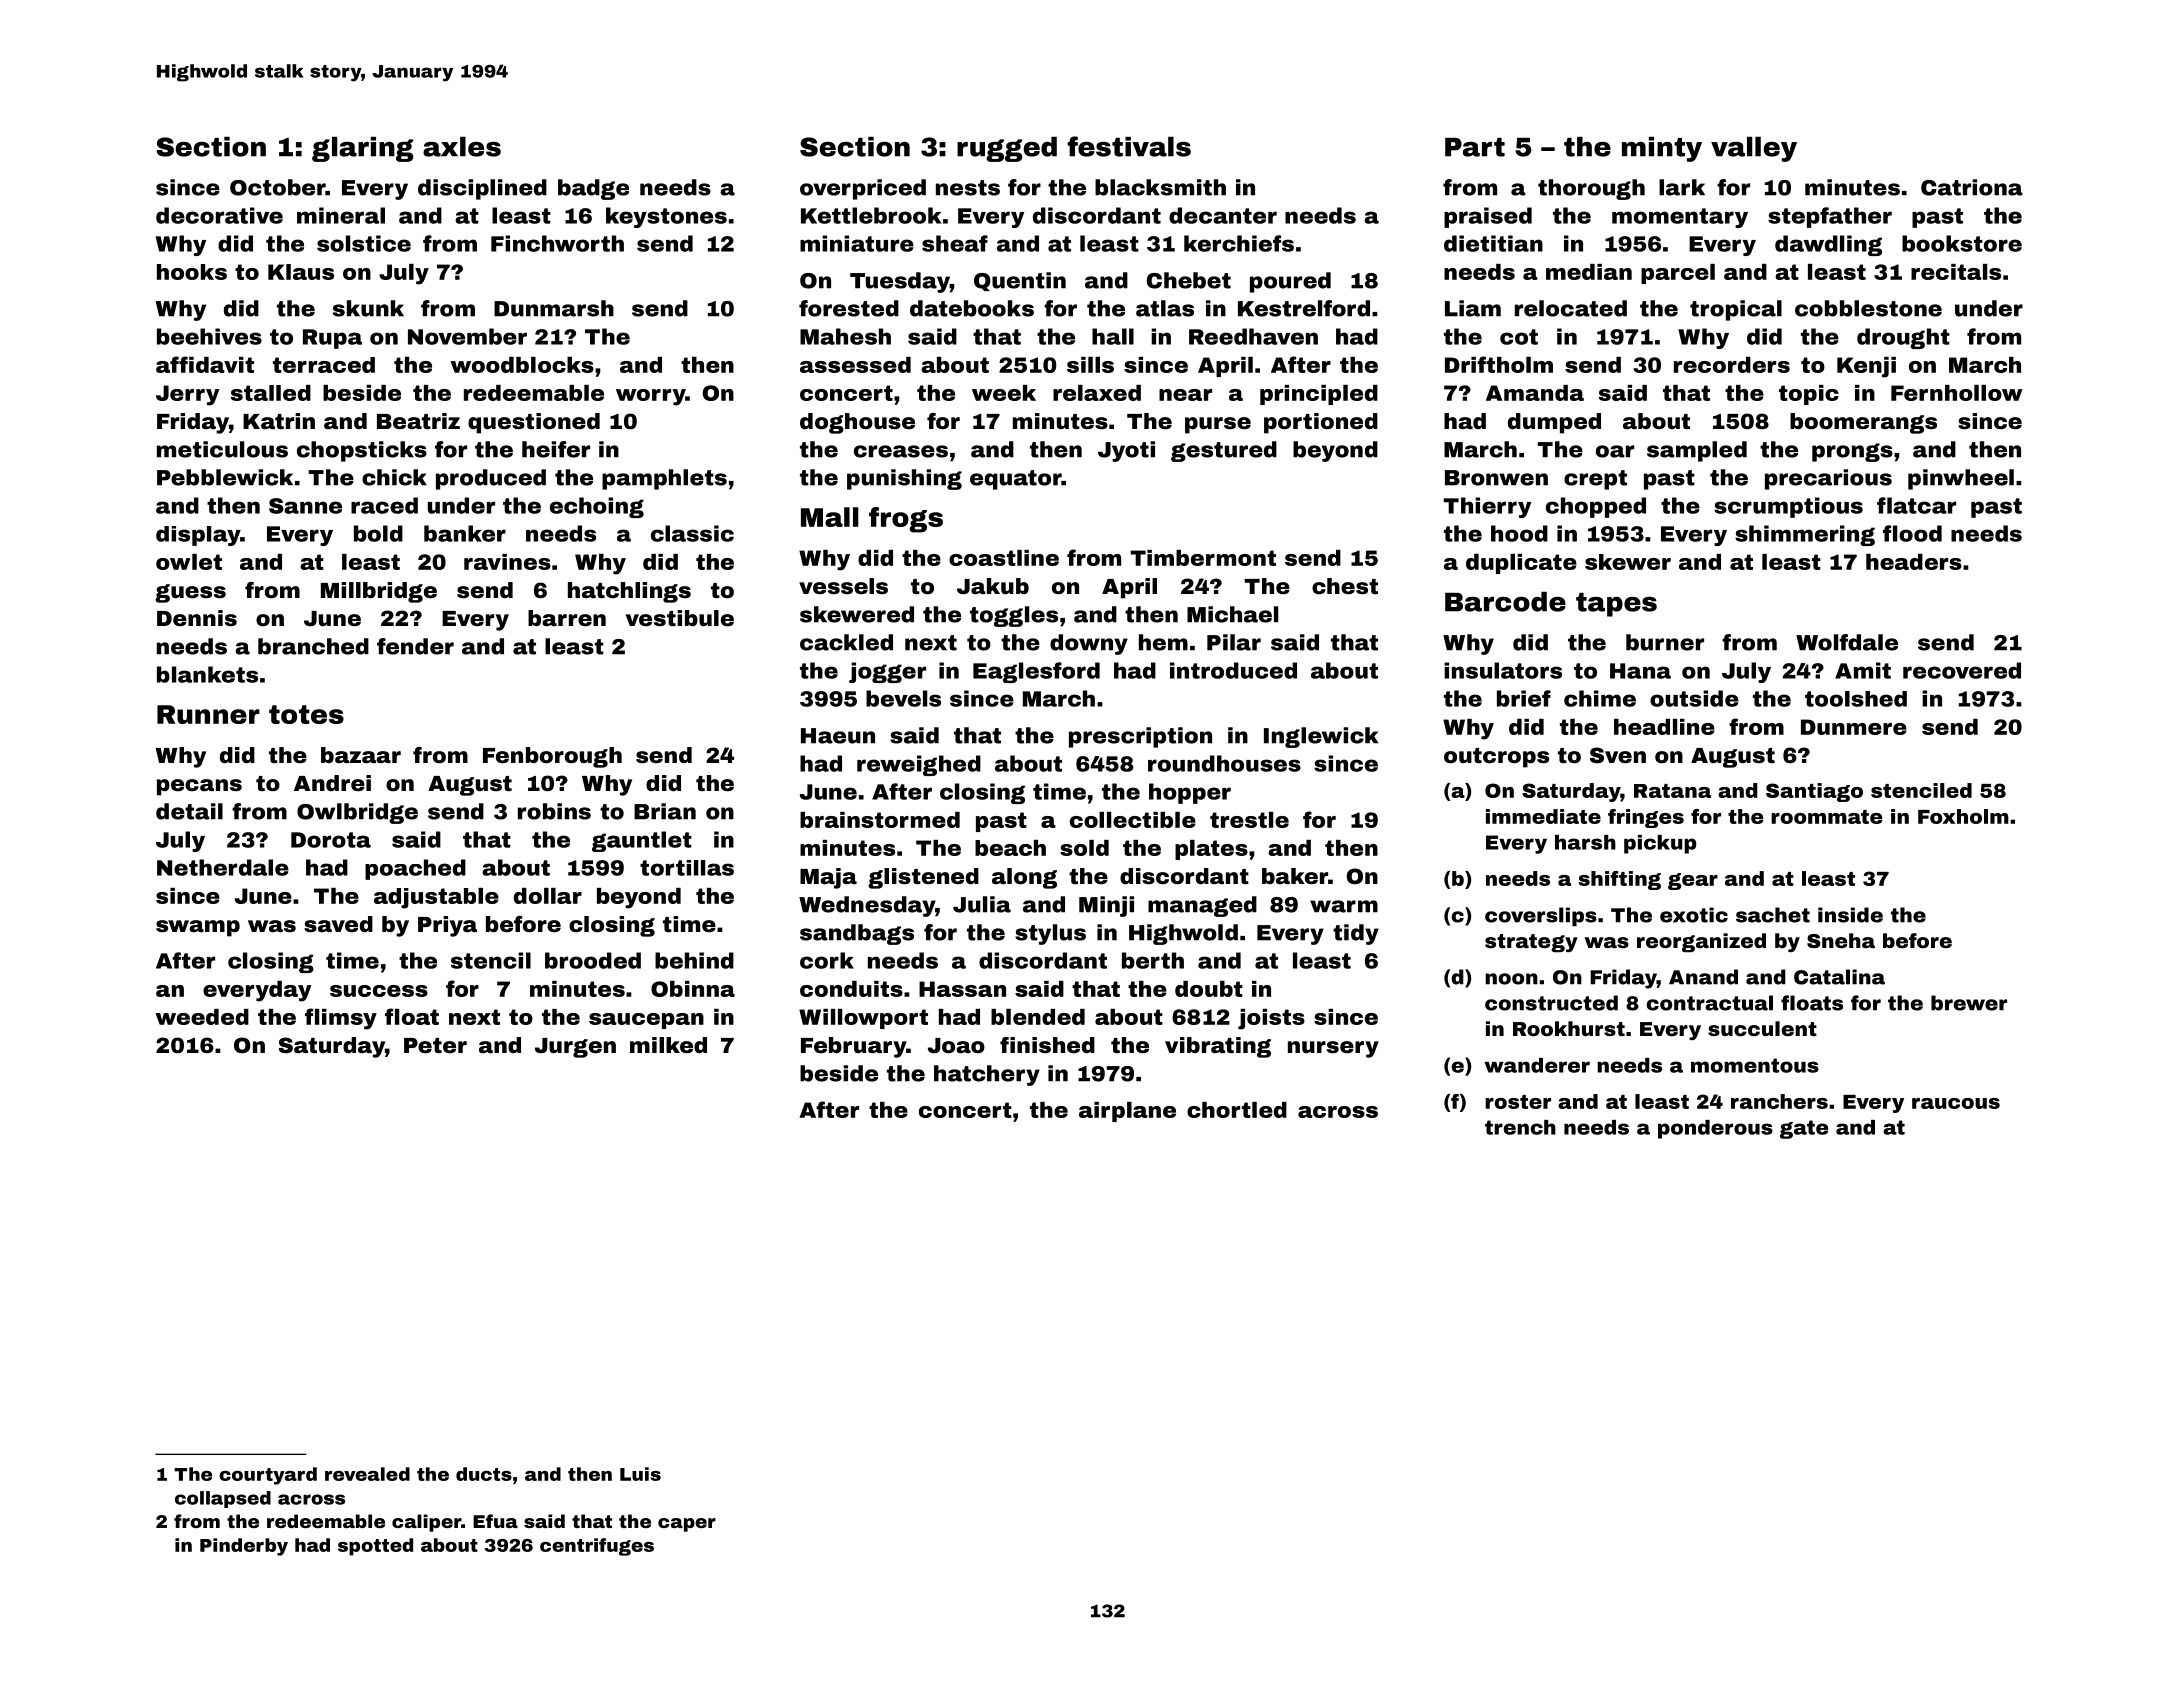 Image resolution: width=2178 pixels, height=1683 pixels. What do you see at coordinates (244, 1547) in the screenshot?
I see `Pinderby` at bounding box center [244, 1547].
